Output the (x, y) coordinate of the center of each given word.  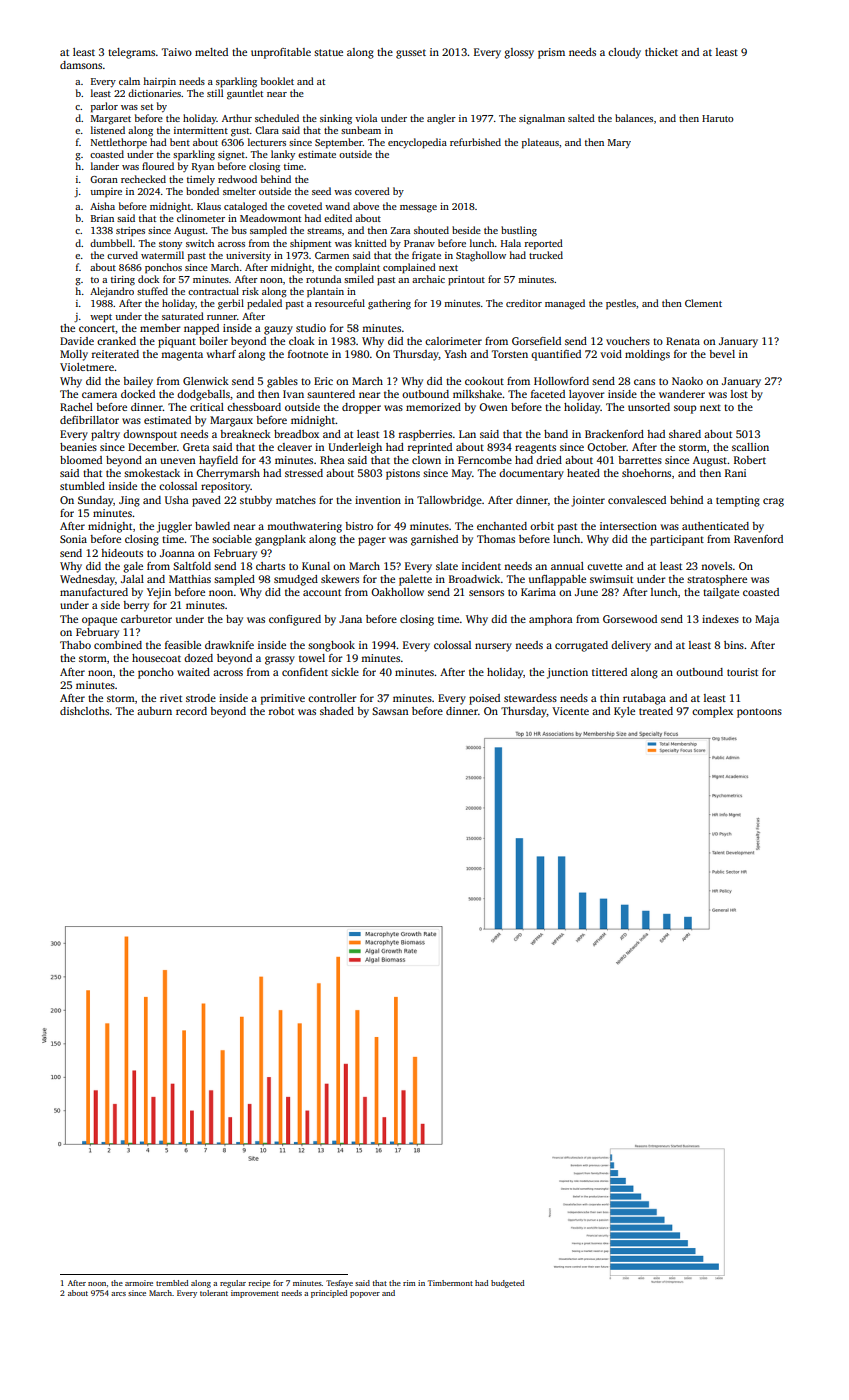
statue (328, 52)
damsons (81, 65)
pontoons (759, 713)
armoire (139, 1283)
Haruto (718, 118)
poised (484, 699)
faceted (548, 394)
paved (206, 501)
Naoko (687, 381)
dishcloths (84, 711)
